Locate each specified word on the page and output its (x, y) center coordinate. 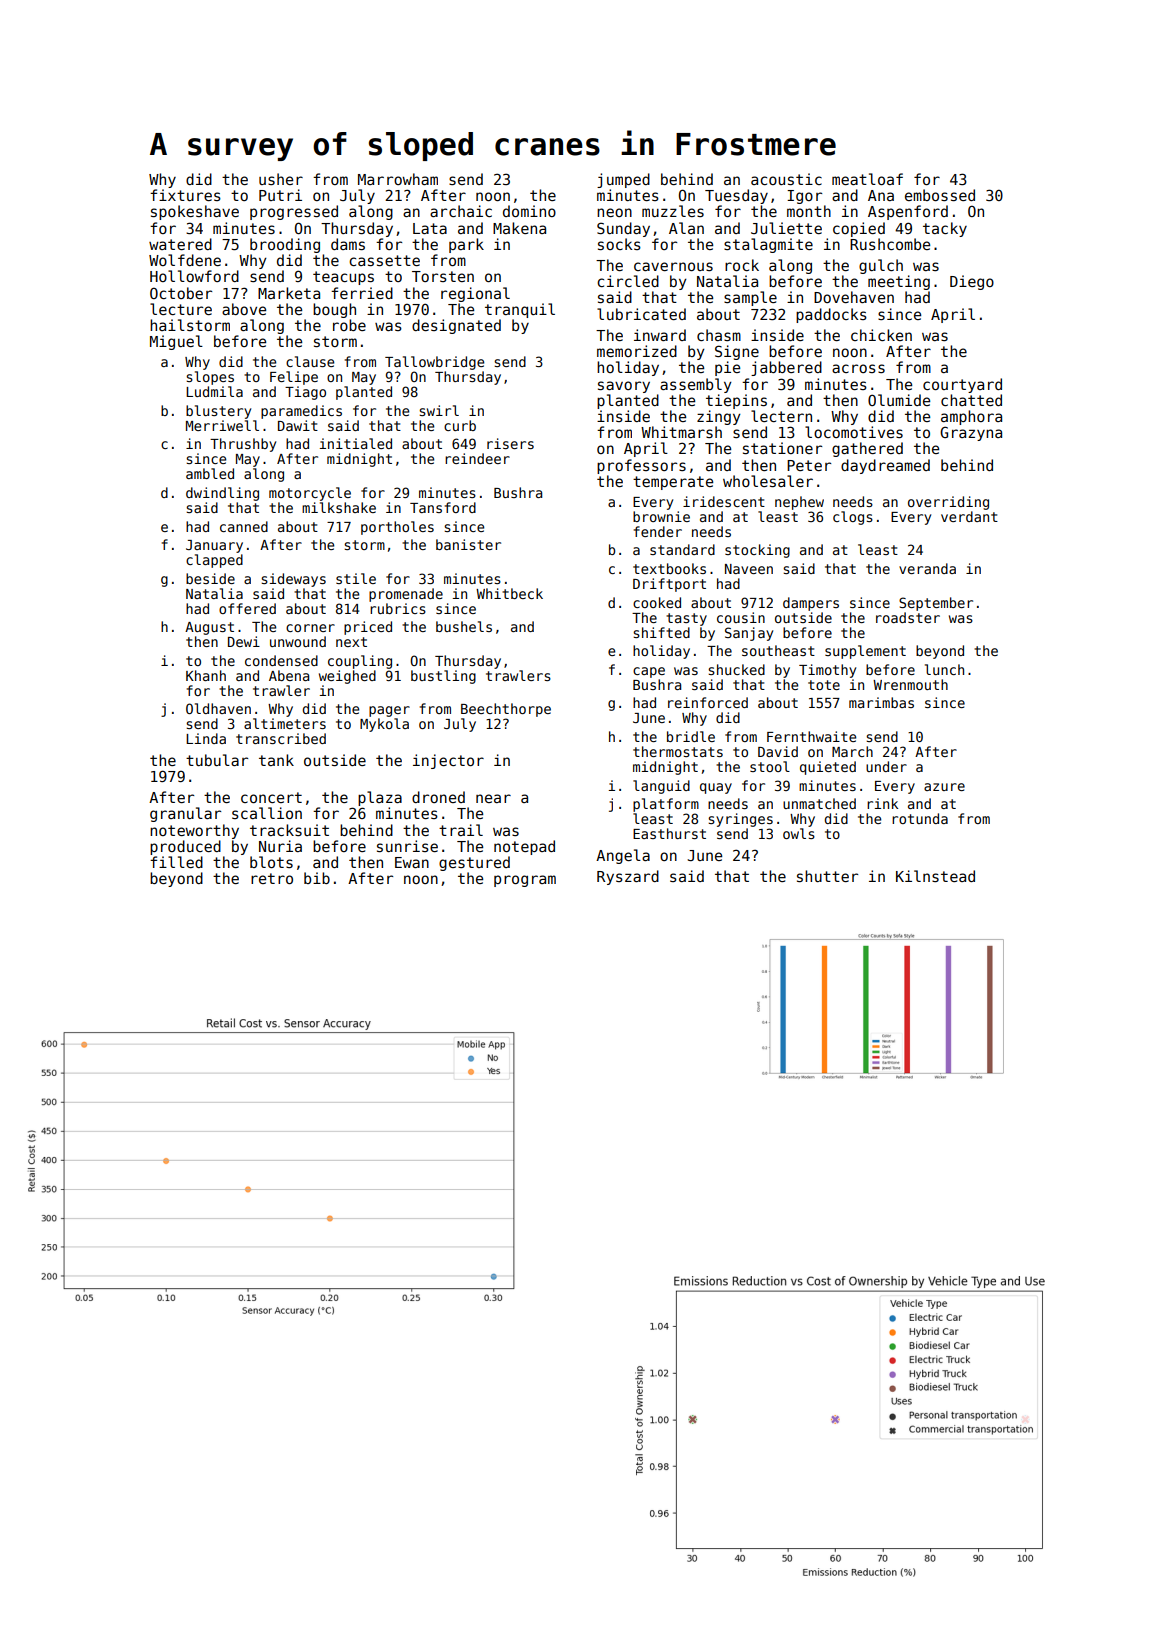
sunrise (407, 846)
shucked (736, 669)
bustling (443, 677)
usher (281, 179)
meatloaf (867, 179)
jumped (623, 180)
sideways (293, 580)
